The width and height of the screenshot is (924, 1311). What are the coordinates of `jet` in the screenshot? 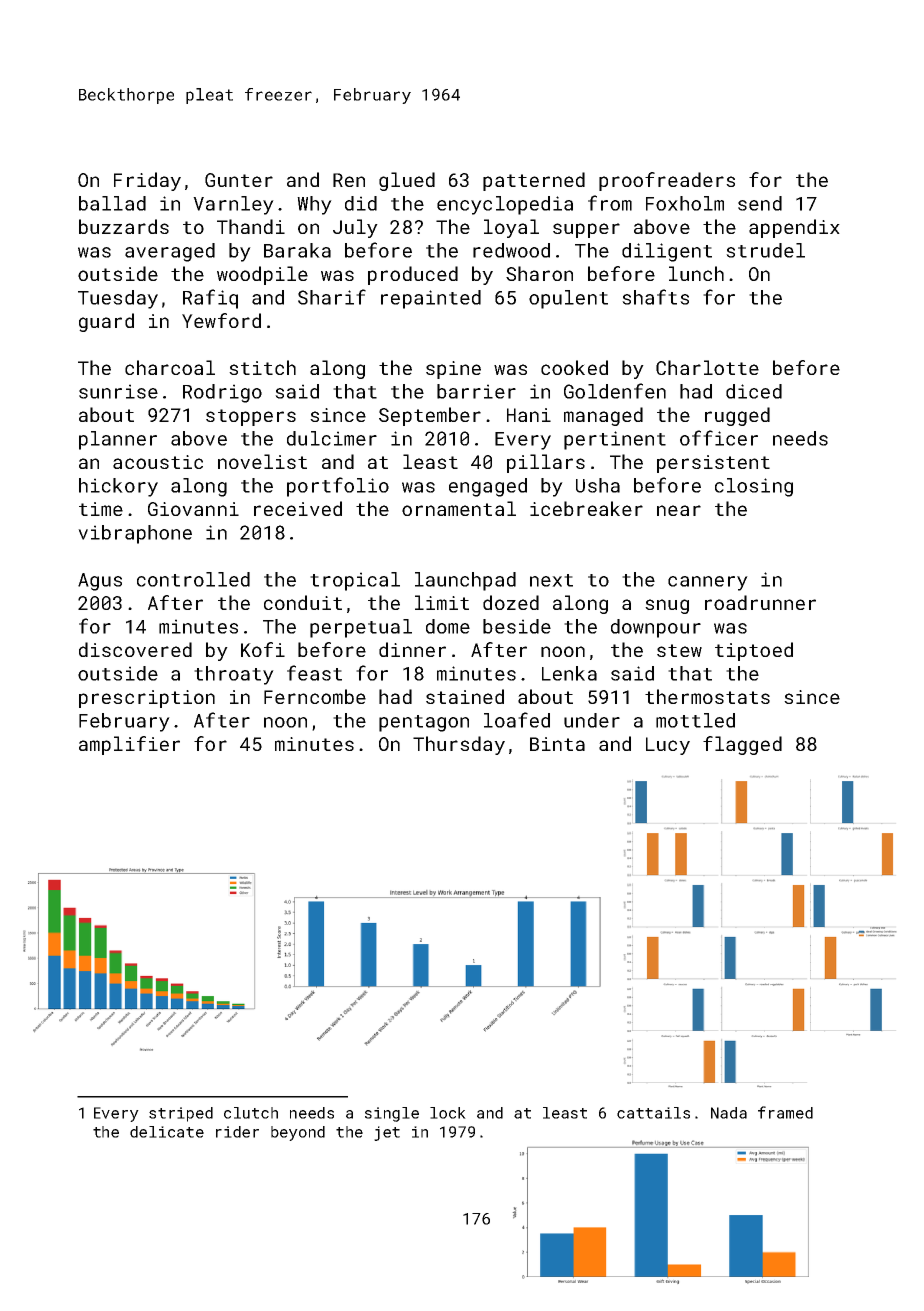 It's located at (387, 1133).
